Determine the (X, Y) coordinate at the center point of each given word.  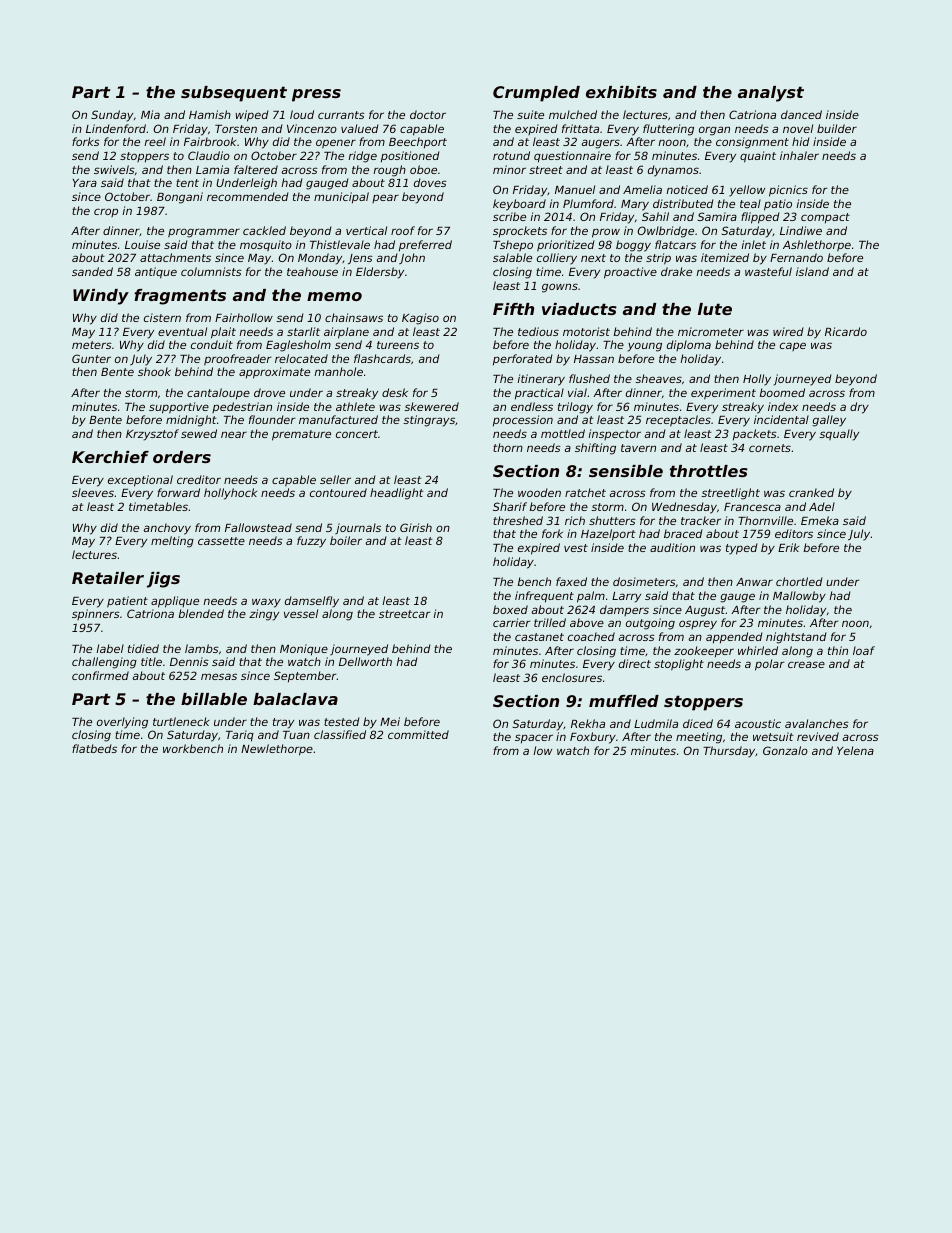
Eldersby (380, 273)
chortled (799, 581)
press (316, 95)
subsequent (234, 94)
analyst (771, 94)
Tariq (240, 736)
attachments (175, 257)
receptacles (678, 421)
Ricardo (846, 331)
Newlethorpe (277, 750)
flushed (589, 378)
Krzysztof (152, 435)
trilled (550, 622)
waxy (266, 603)
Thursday (729, 752)
